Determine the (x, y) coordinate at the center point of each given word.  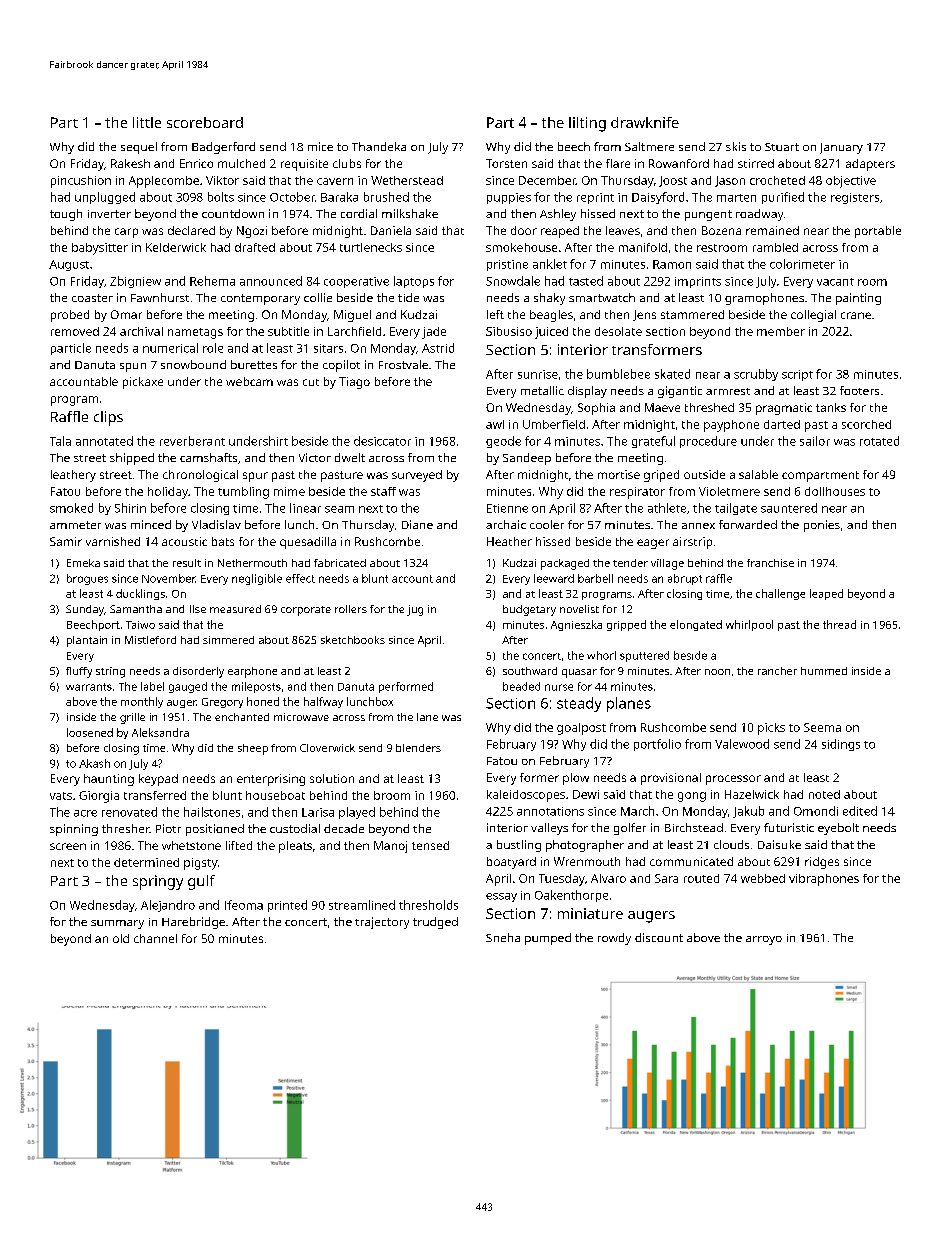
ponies (822, 526)
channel (155, 938)
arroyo (764, 940)
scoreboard (205, 122)
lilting (587, 124)
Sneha (503, 937)
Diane (417, 524)
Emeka (83, 563)
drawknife (645, 122)
